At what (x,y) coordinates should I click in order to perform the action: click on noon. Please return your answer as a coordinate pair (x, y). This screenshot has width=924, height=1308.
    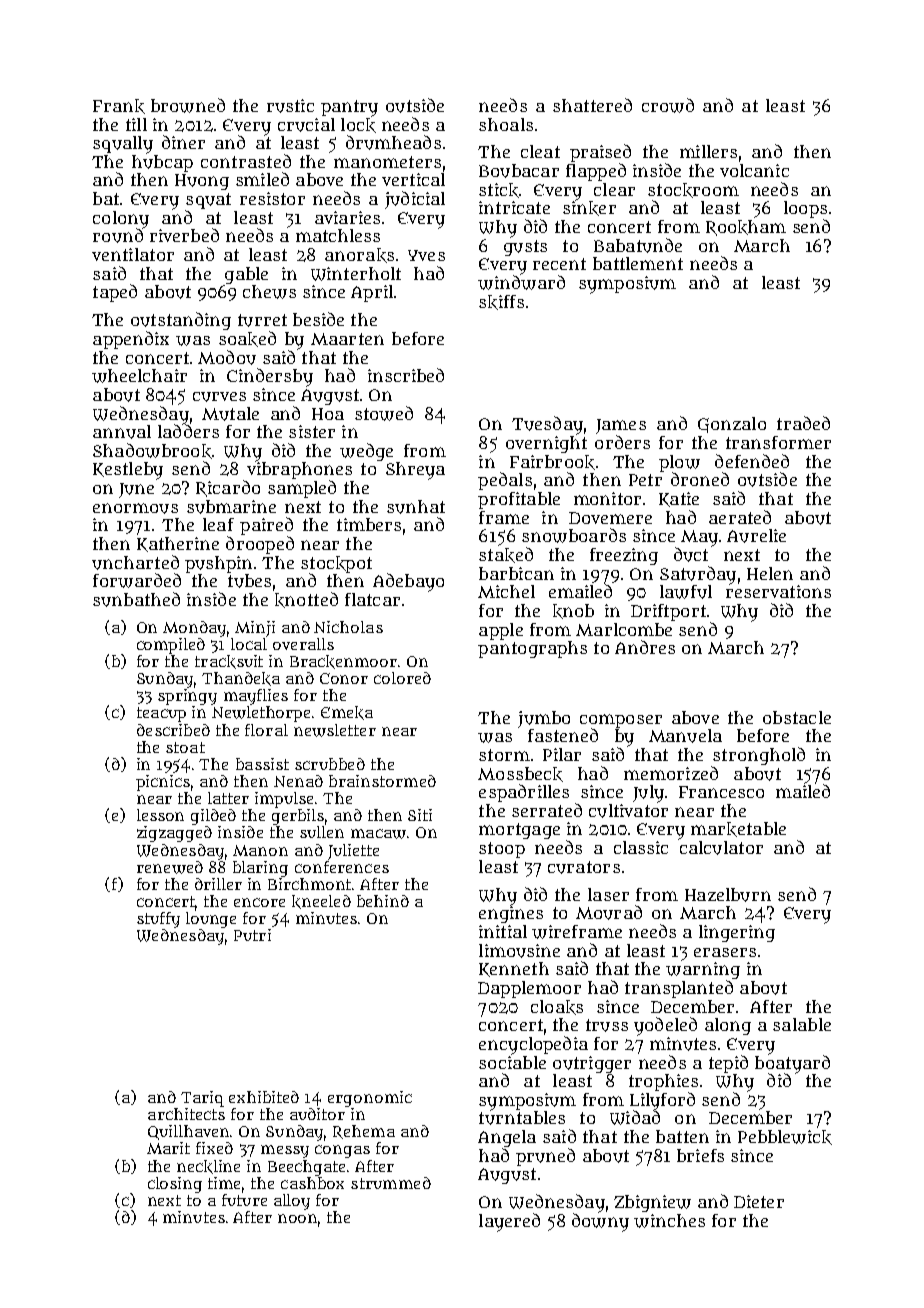
    Looking at the image, I should click on (297, 1218).
